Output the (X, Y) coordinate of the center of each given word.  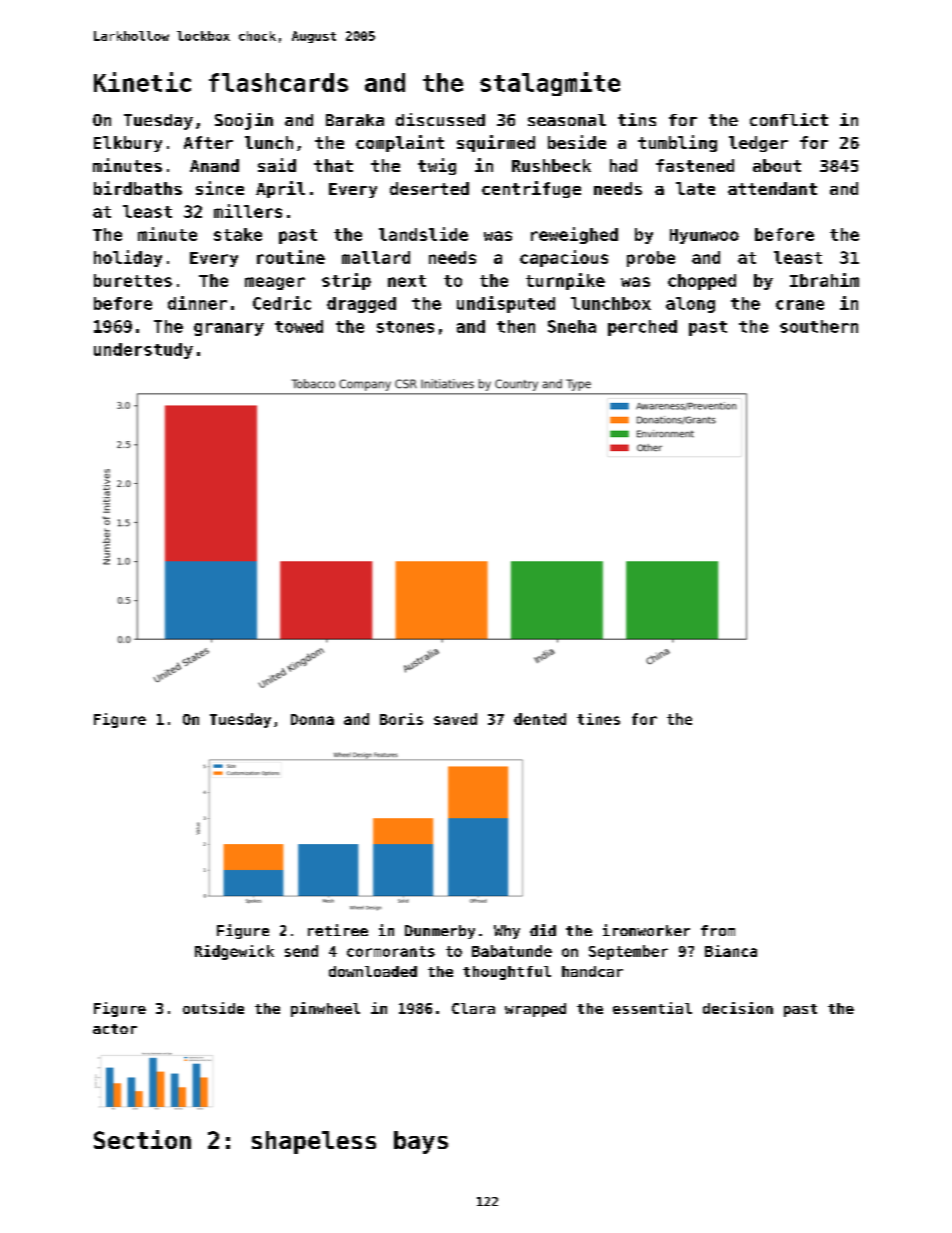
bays (421, 1142)
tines (598, 719)
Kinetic (142, 82)
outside (213, 1008)
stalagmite (550, 84)
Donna (312, 719)
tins (637, 119)
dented (540, 719)
